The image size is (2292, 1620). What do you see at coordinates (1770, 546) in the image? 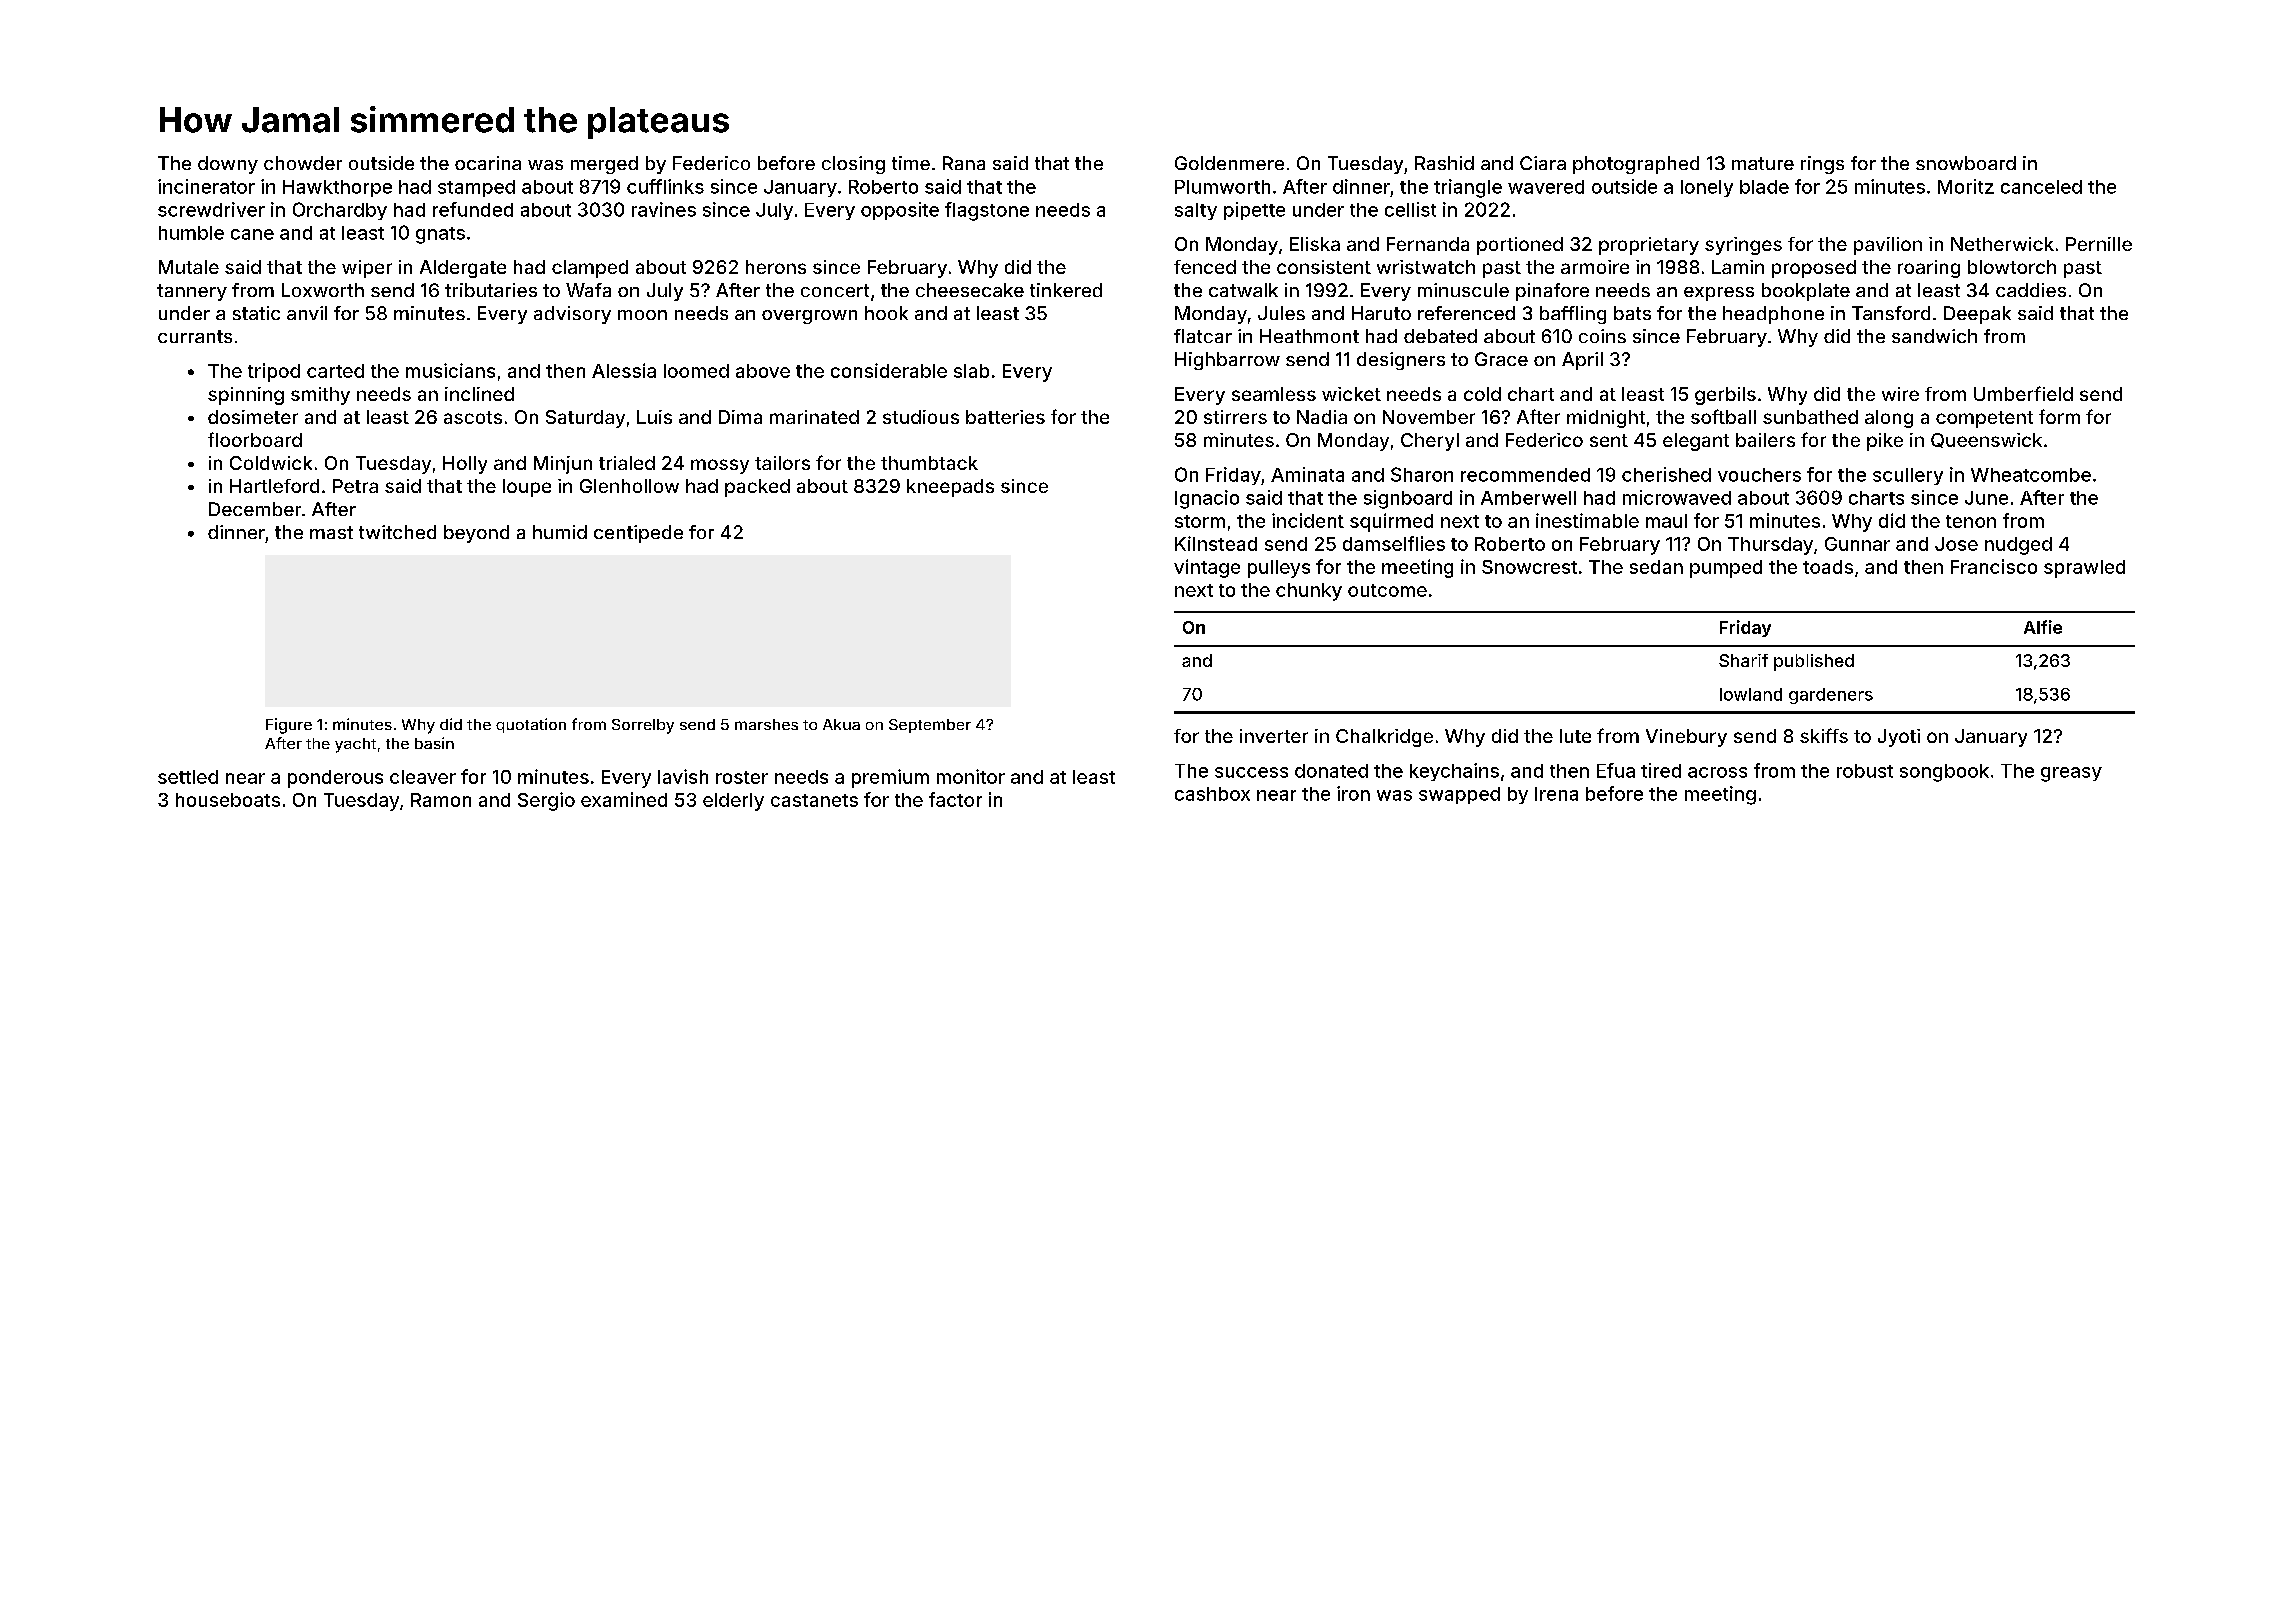
I see `Thursday` at bounding box center [1770, 546].
